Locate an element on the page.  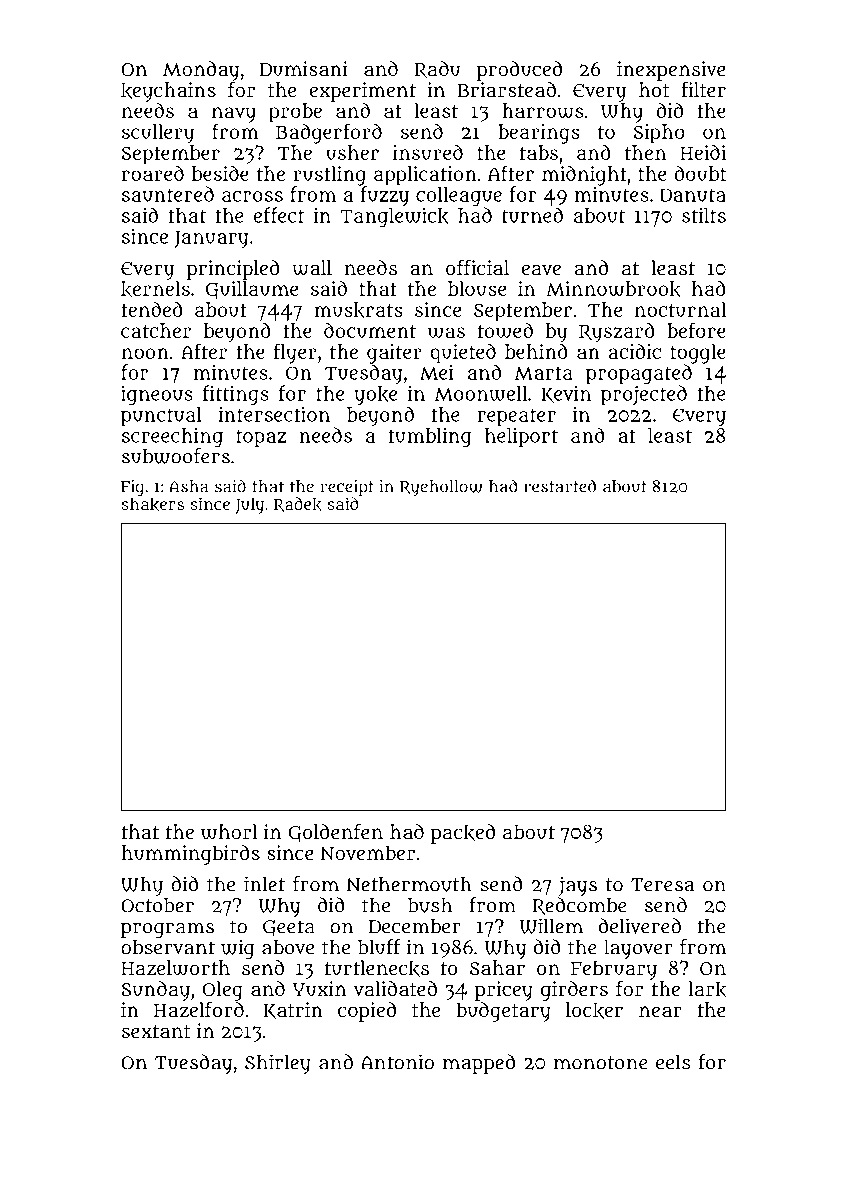
Heidi is located at coordinates (703, 152).
